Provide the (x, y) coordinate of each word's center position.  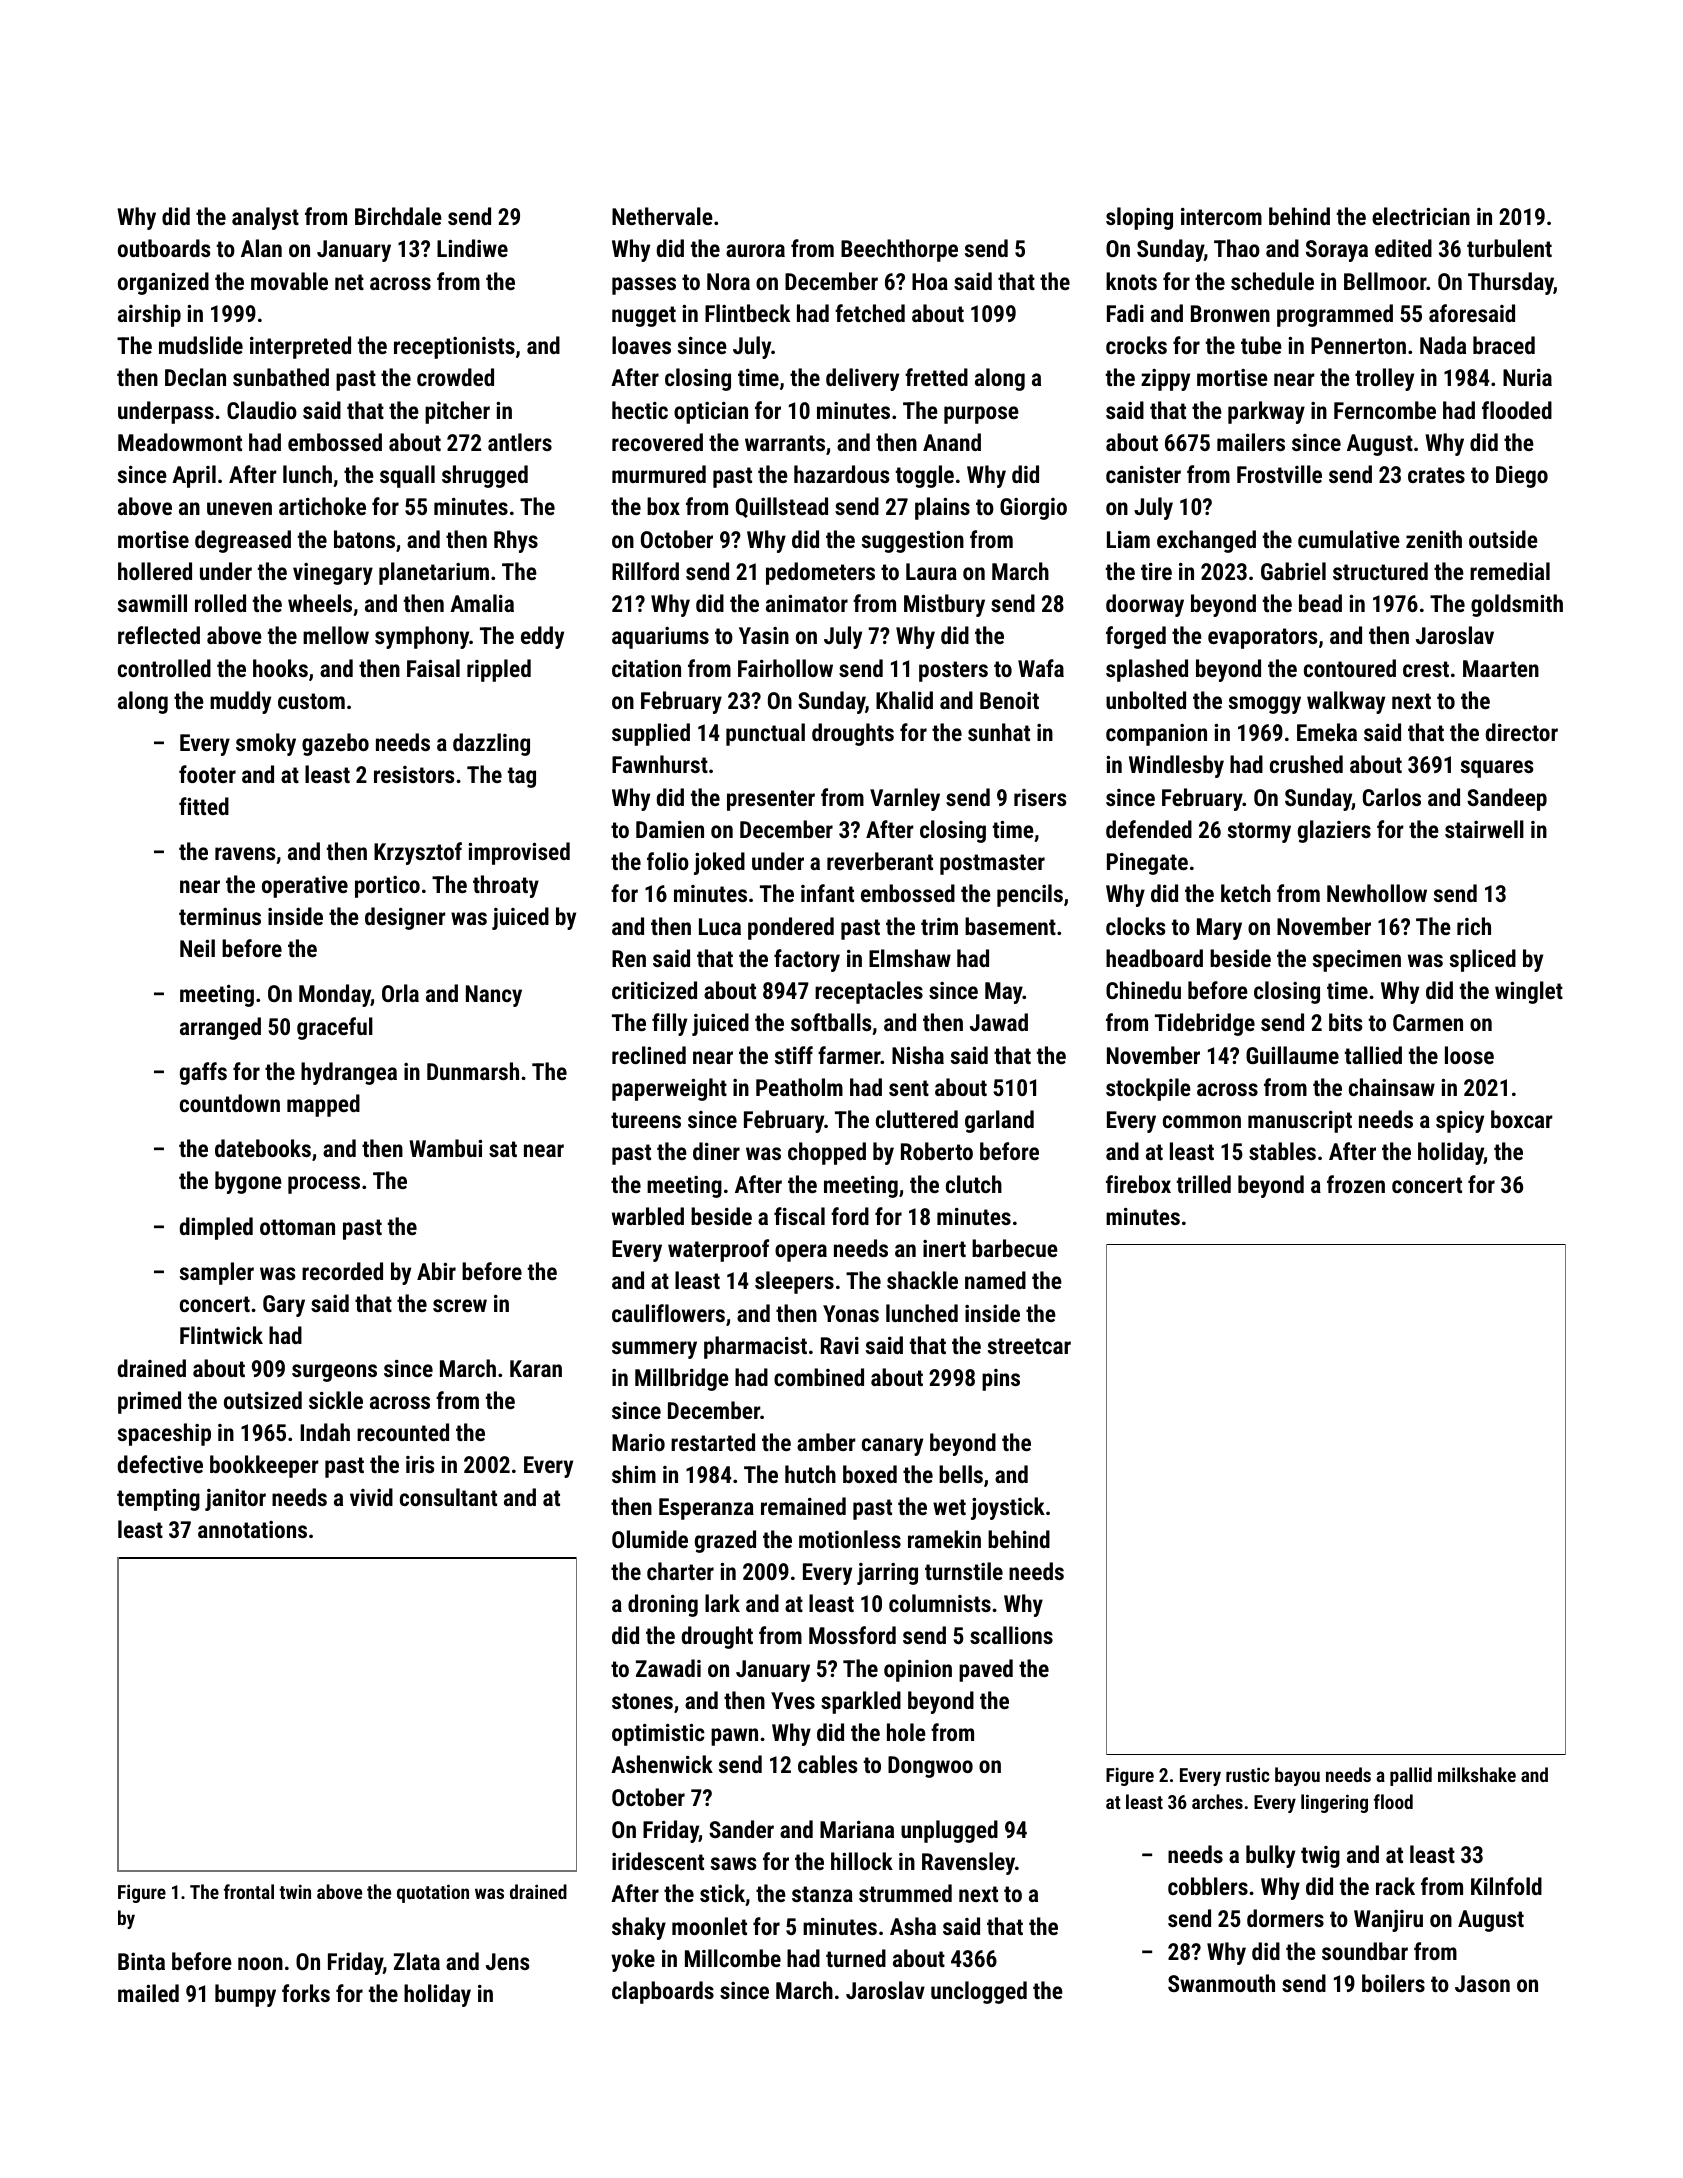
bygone (248, 1182)
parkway (1266, 412)
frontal (249, 1891)
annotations (252, 1529)
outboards (164, 248)
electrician (1421, 216)
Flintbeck (747, 313)
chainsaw (1392, 1087)
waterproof (718, 1250)
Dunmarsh (473, 1071)
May (1004, 993)
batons (364, 539)
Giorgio (1033, 509)
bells (961, 1474)
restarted (713, 1442)
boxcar (1522, 1119)
